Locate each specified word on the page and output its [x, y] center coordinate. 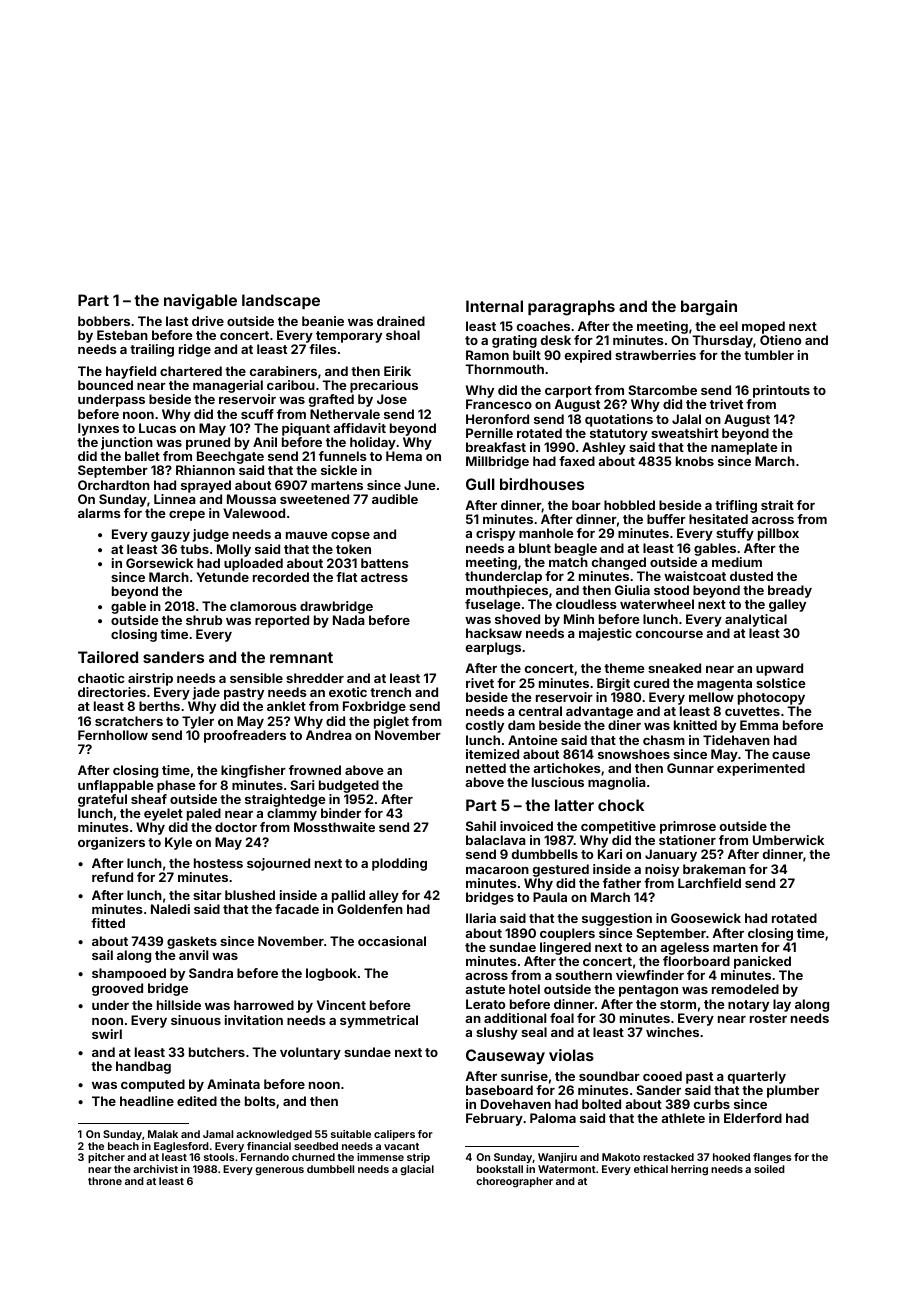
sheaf [149, 799]
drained [401, 321]
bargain [709, 308]
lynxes [98, 429]
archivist [155, 1169]
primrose [688, 827]
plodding [399, 864]
